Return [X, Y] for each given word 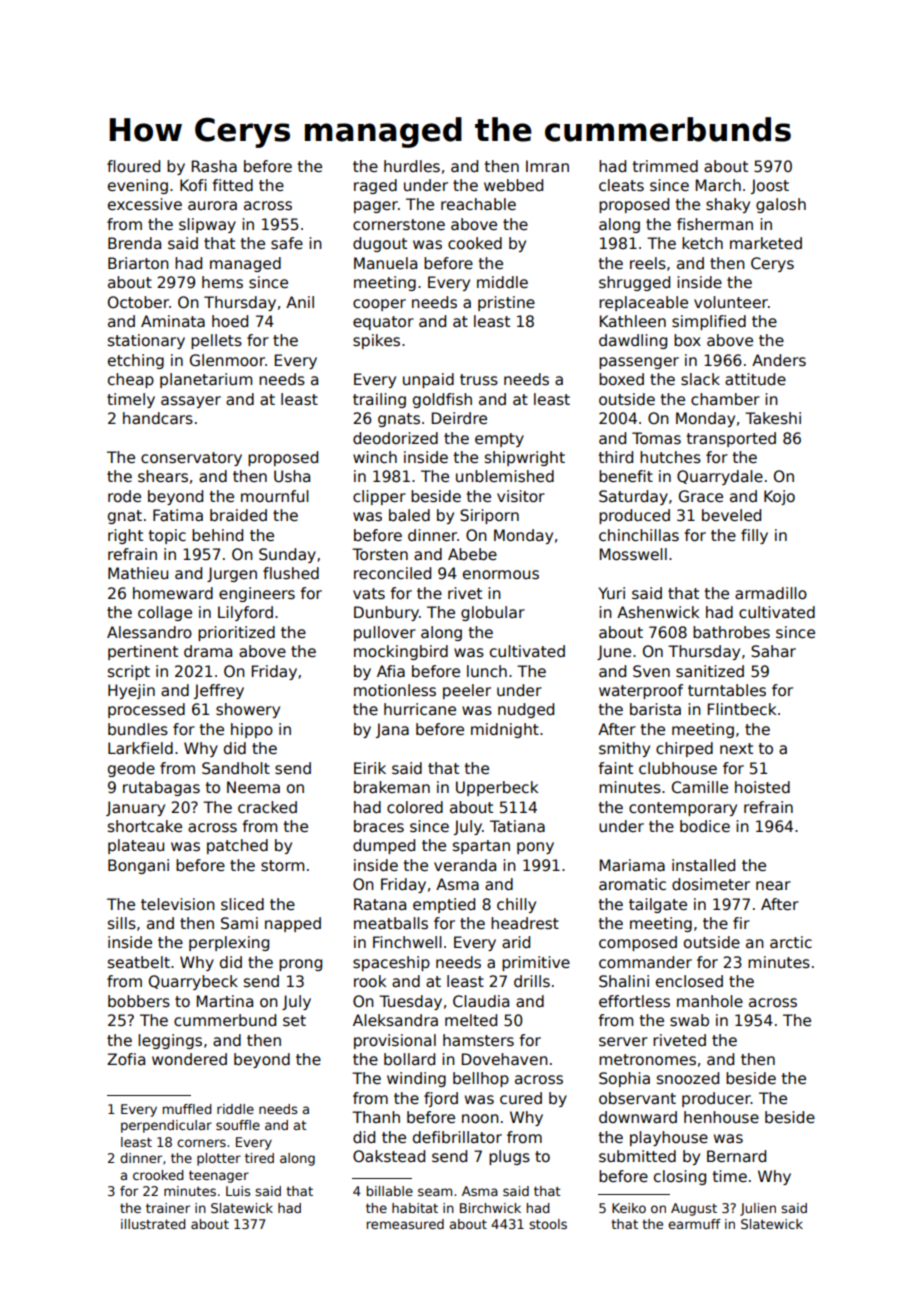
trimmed [665, 166]
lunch [487, 671]
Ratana [380, 904]
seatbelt [139, 962]
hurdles [412, 166]
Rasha [214, 166]
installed [703, 865]
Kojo [779, 497]
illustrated [153, 1224]
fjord [441, 1099]
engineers [257, 594]
